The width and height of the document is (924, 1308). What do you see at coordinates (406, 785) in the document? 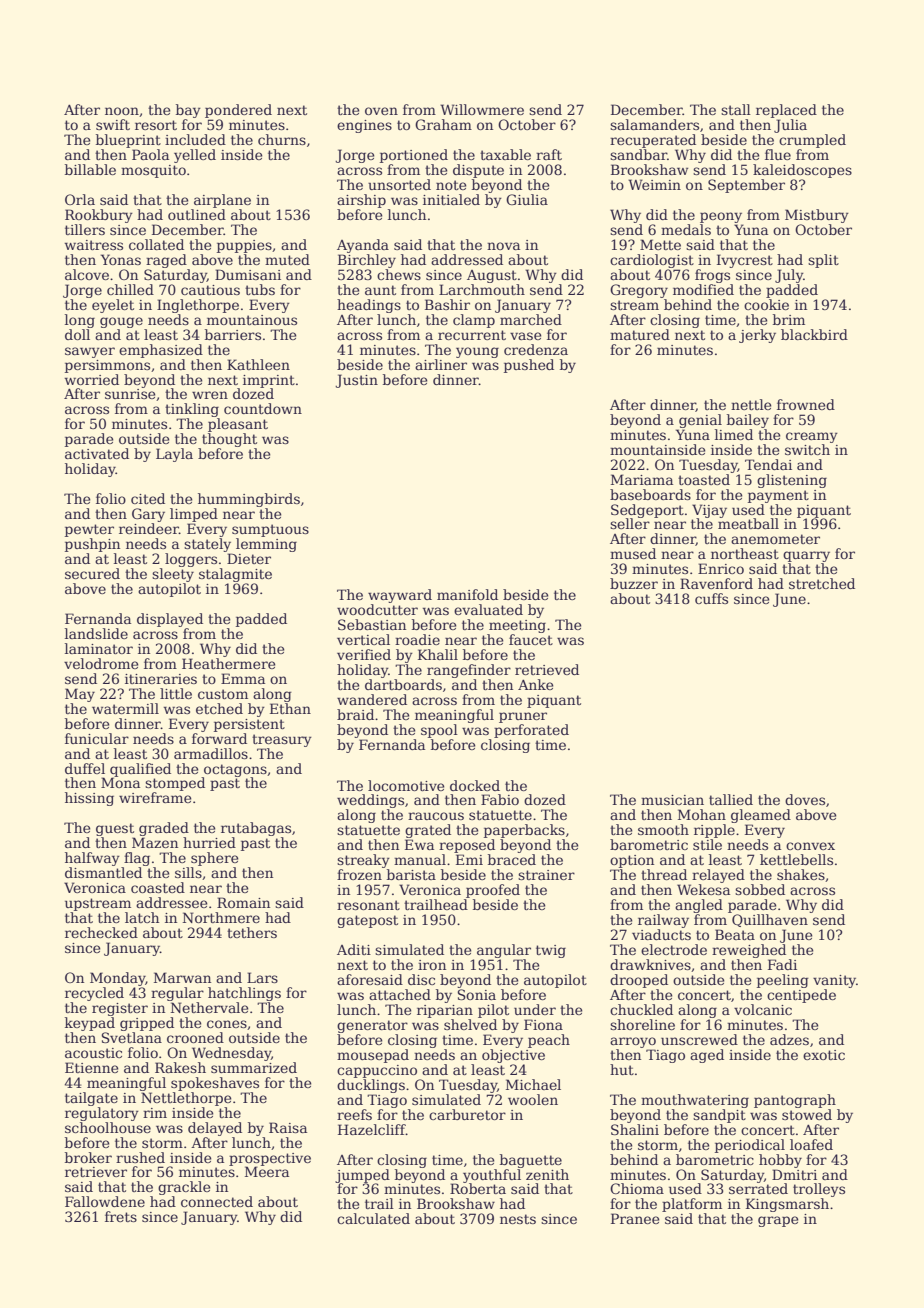
I see `locomotive` at bounding box center [406, 785].
